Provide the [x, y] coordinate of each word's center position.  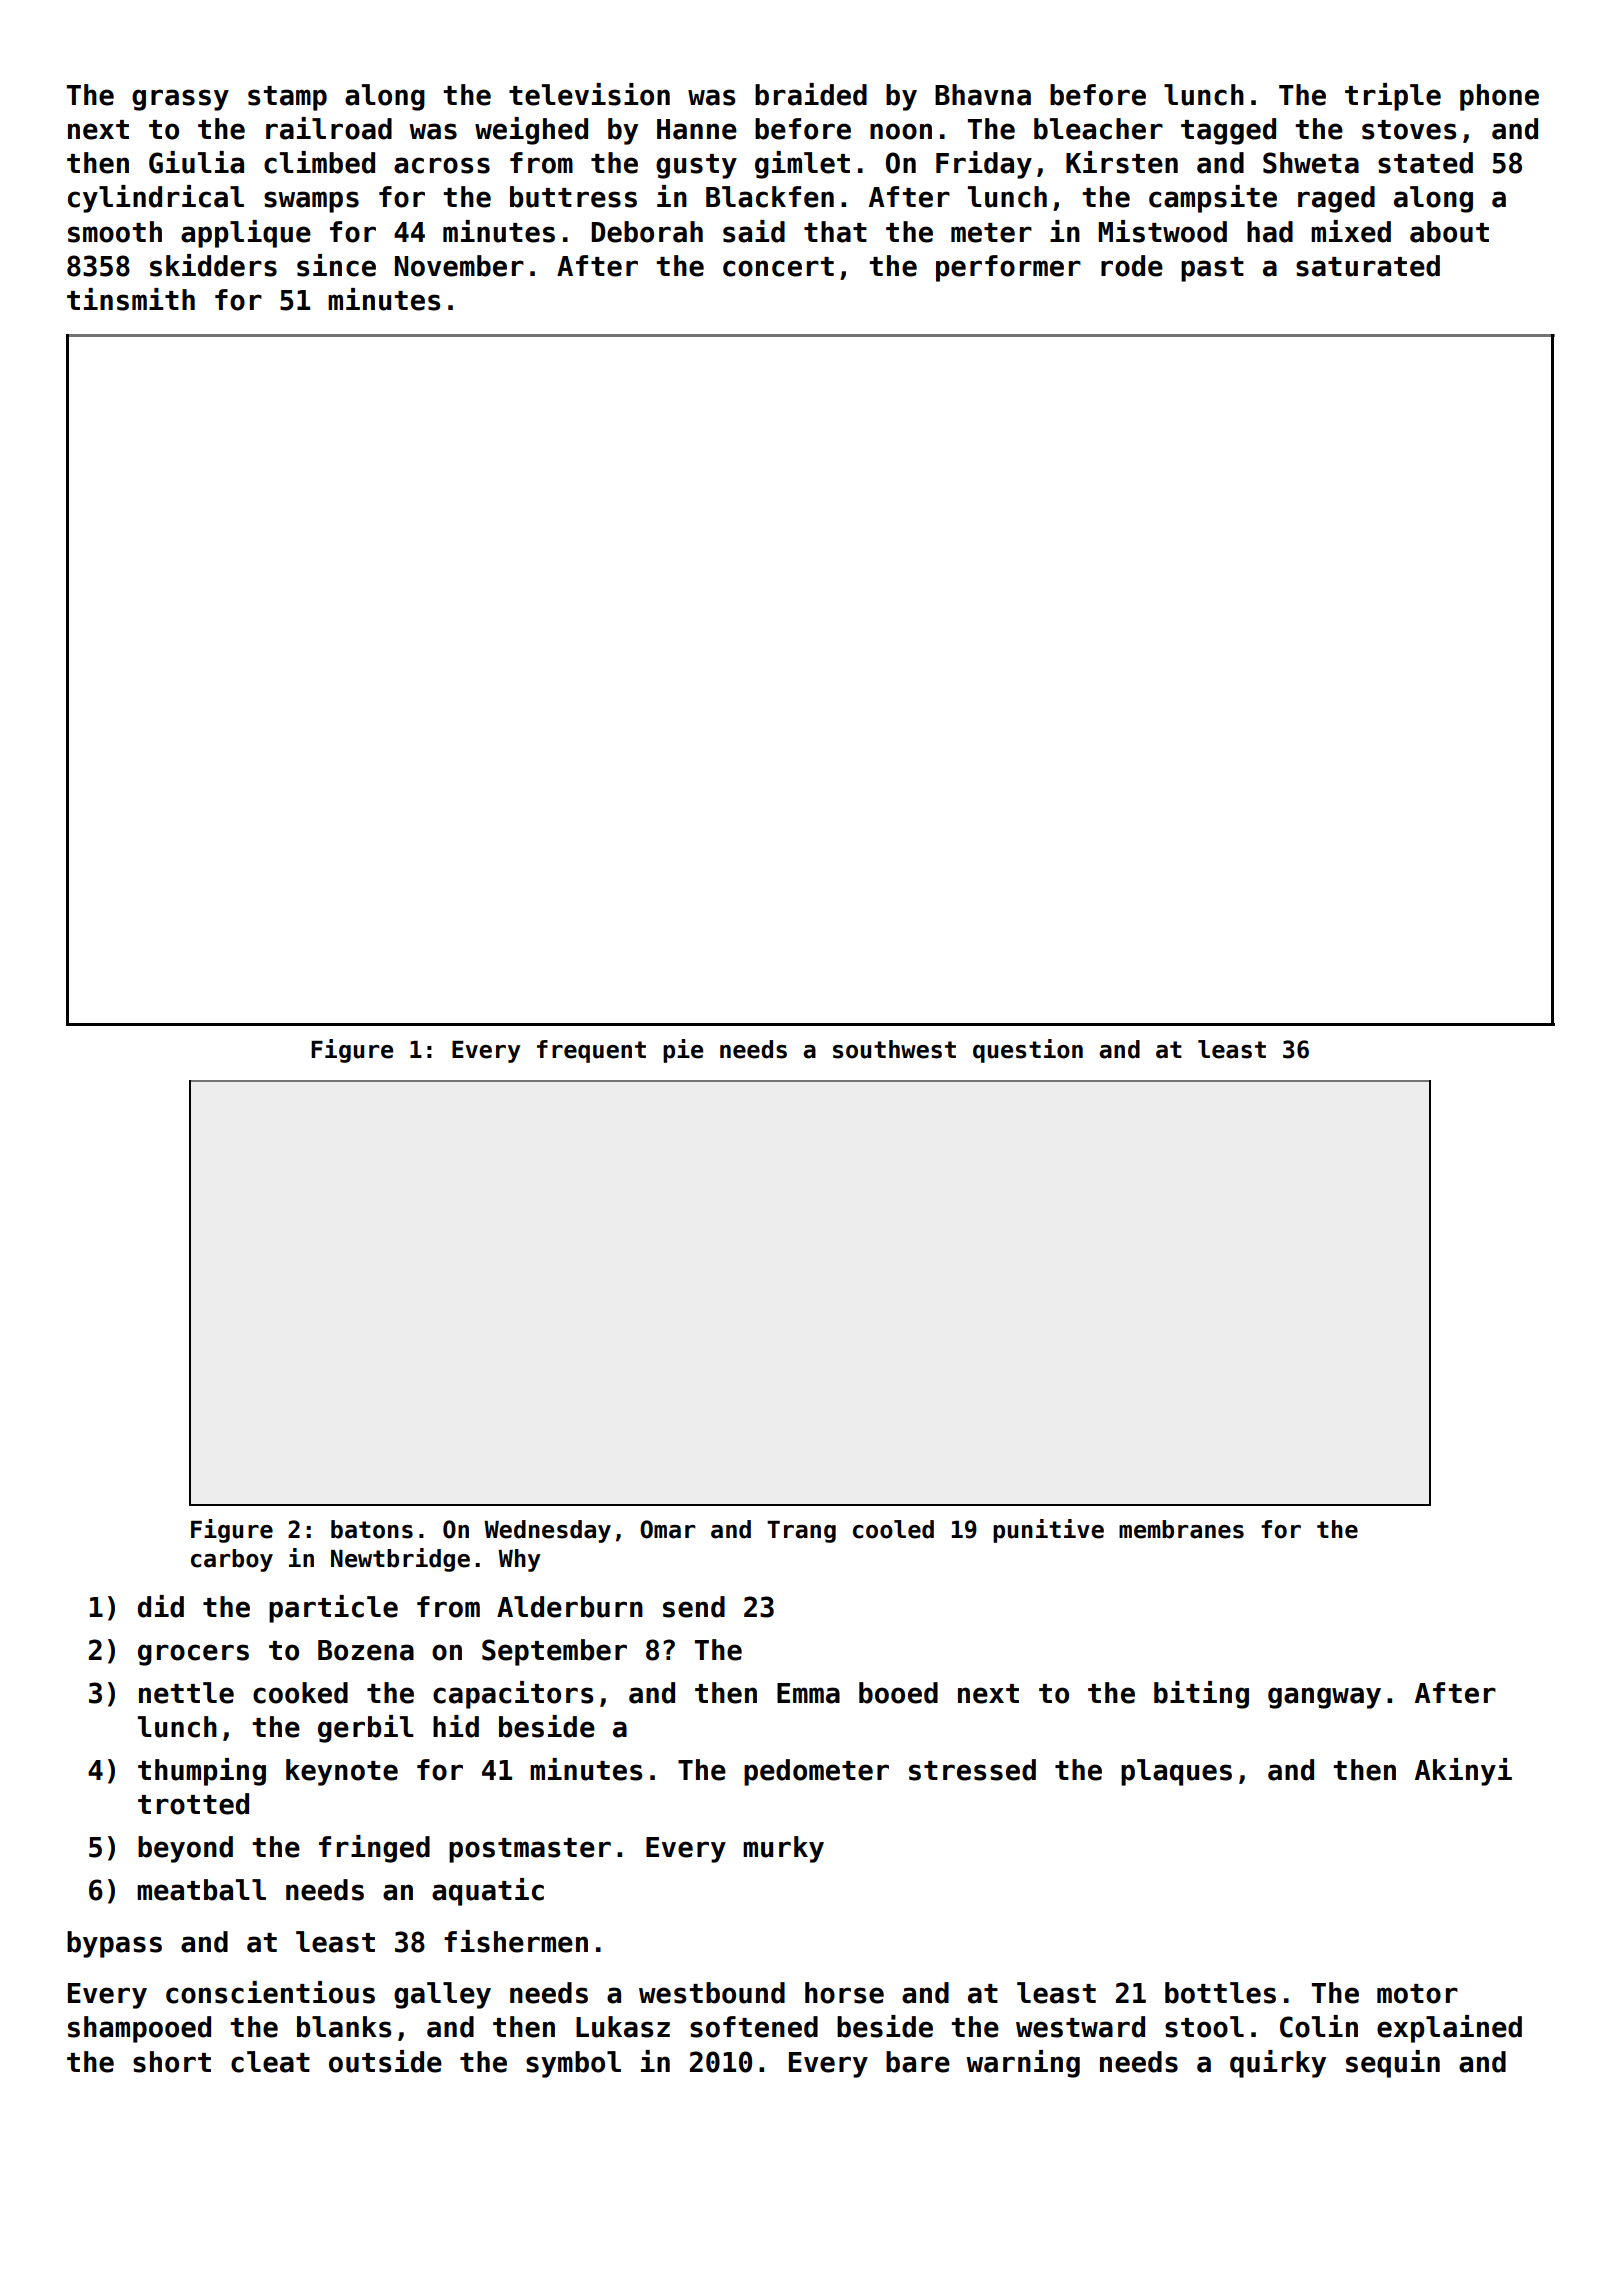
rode [1132, 266]
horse [844, 1993]
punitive [1048, 1531]
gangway [1324, 1698]
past [1212, 269]
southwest [894, 1049]
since [336, 265]
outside [385, 2061]
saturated [1368, 266]
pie [683, 1051]
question [1028, 1051]
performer [1008, 268]
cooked [300, 1693]
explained [1449, 2029]
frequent [591, 1051]
